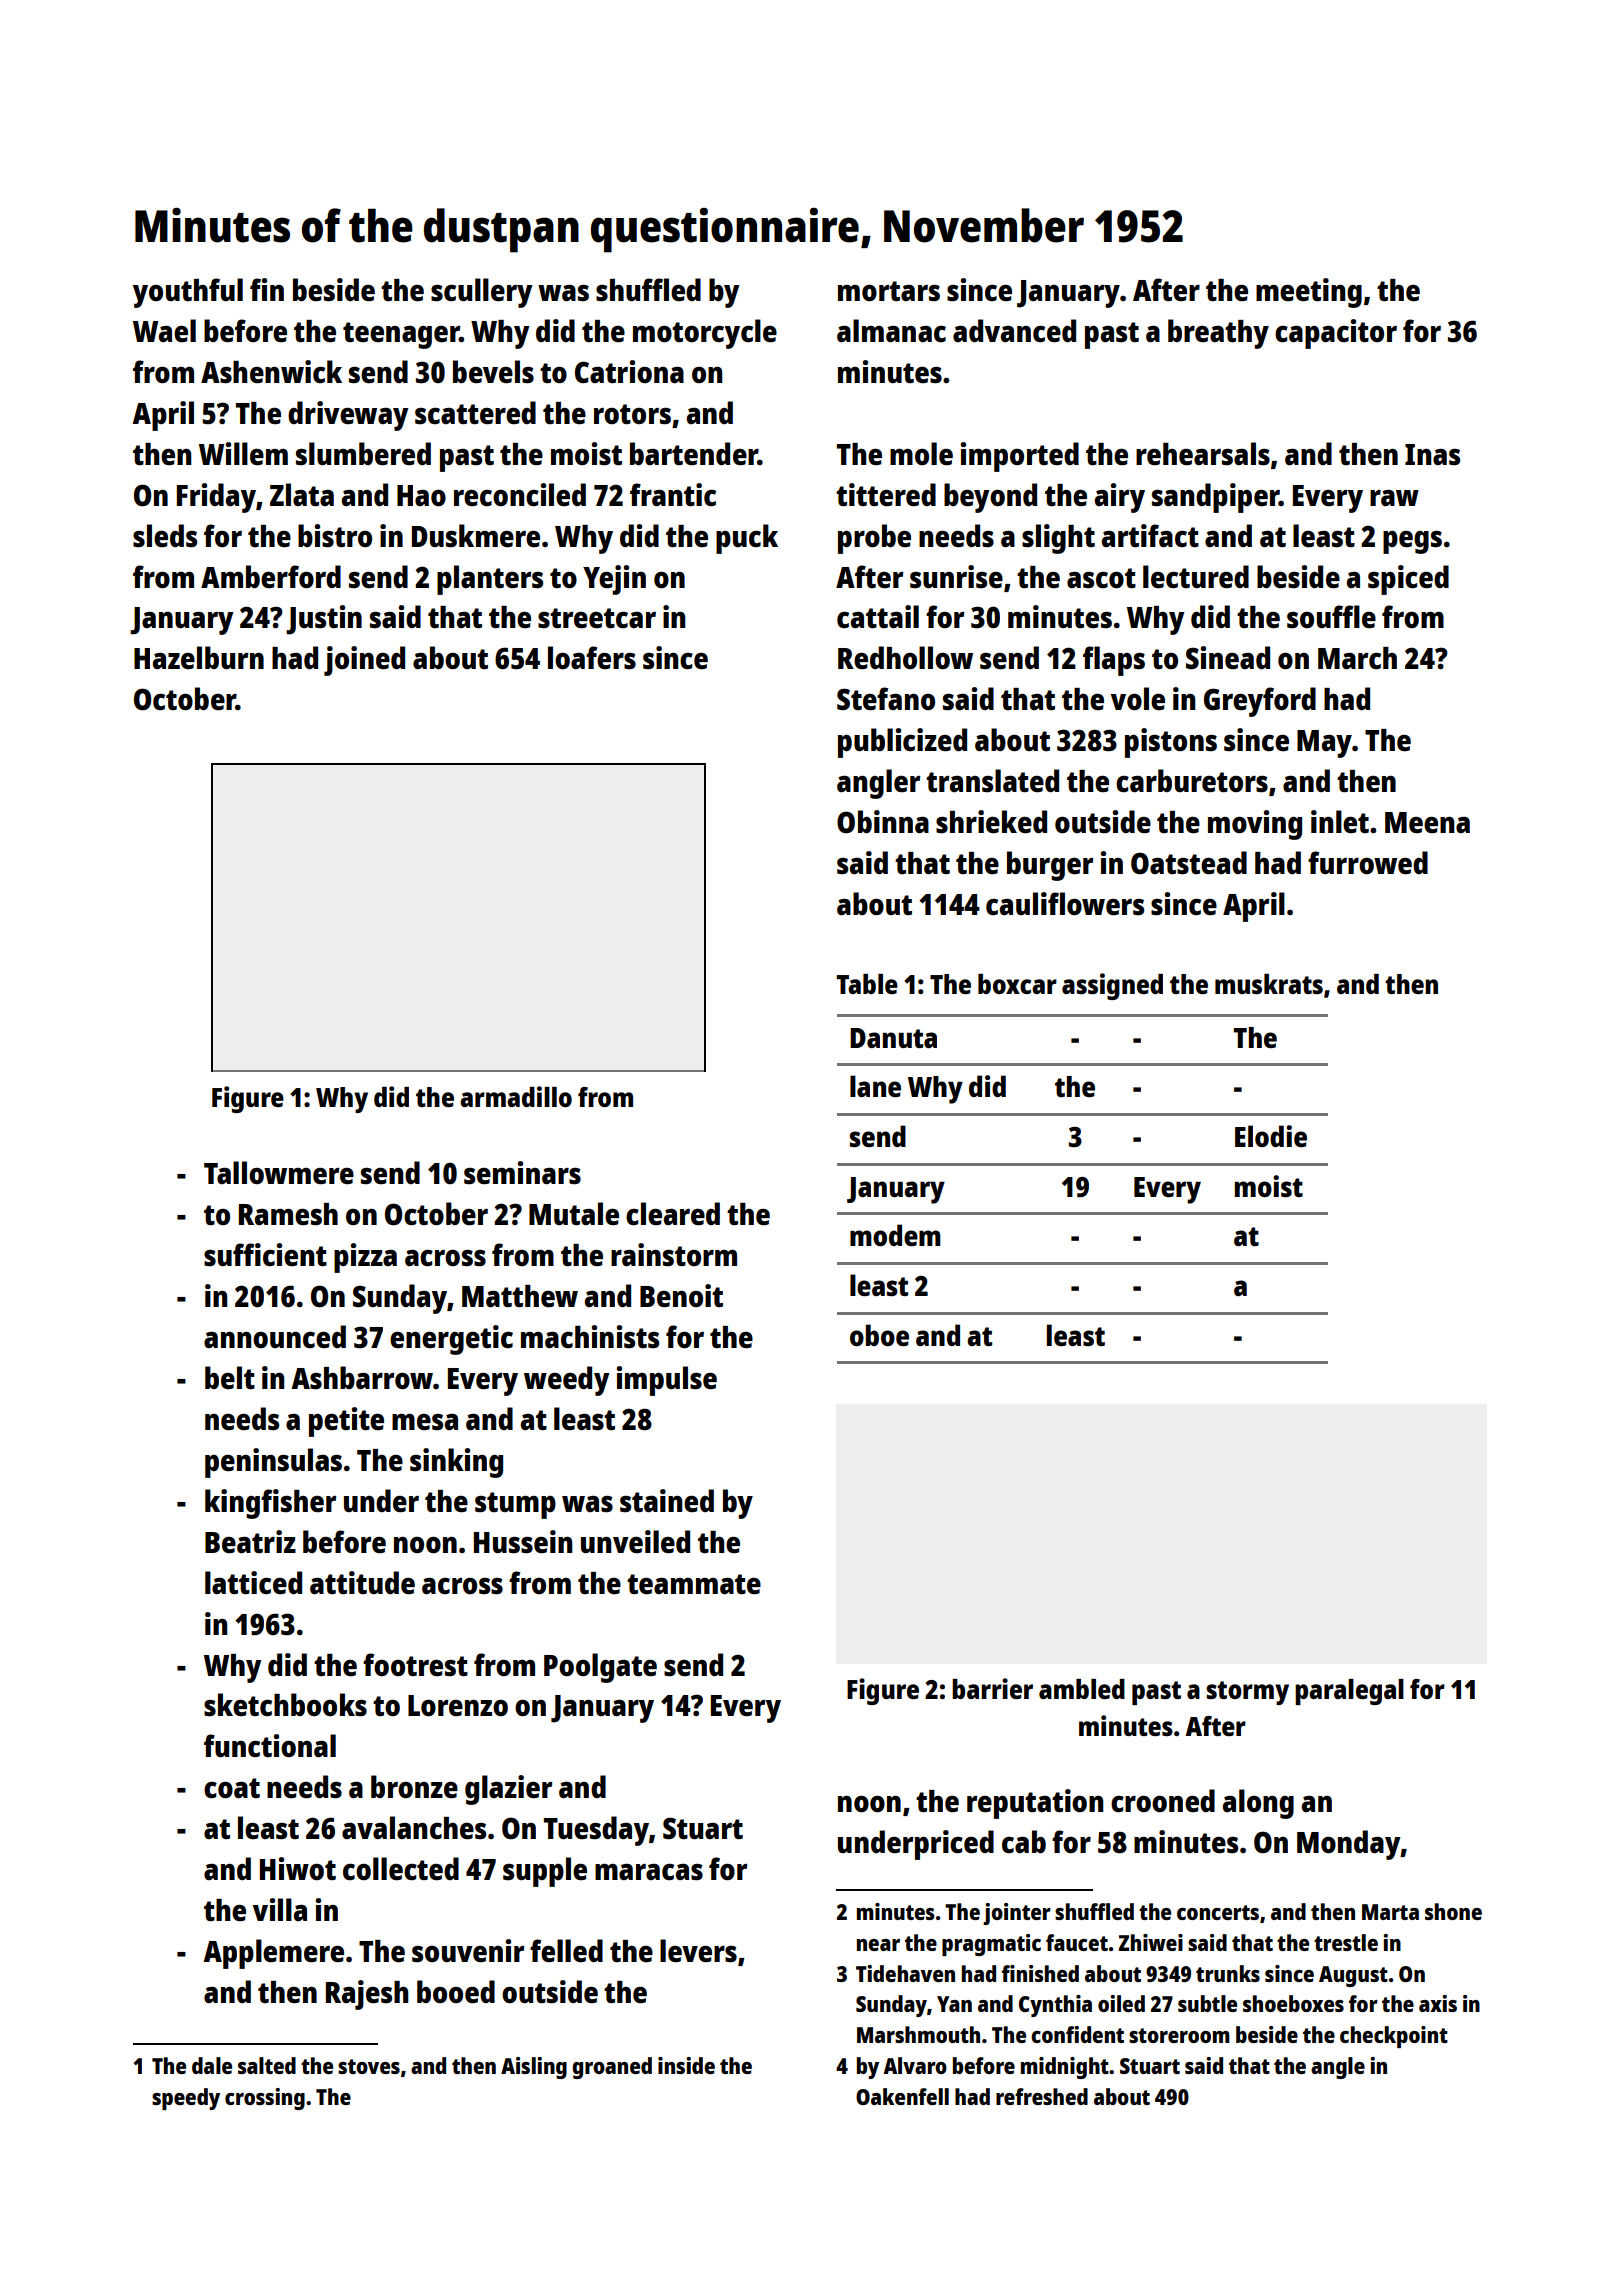 Image resolution: width=1620 pixels, height=2292 pixels. What do you see at coordinates (875, 1086) in the screenshot?
I see `lane` at bounding box center [875, 1086].
